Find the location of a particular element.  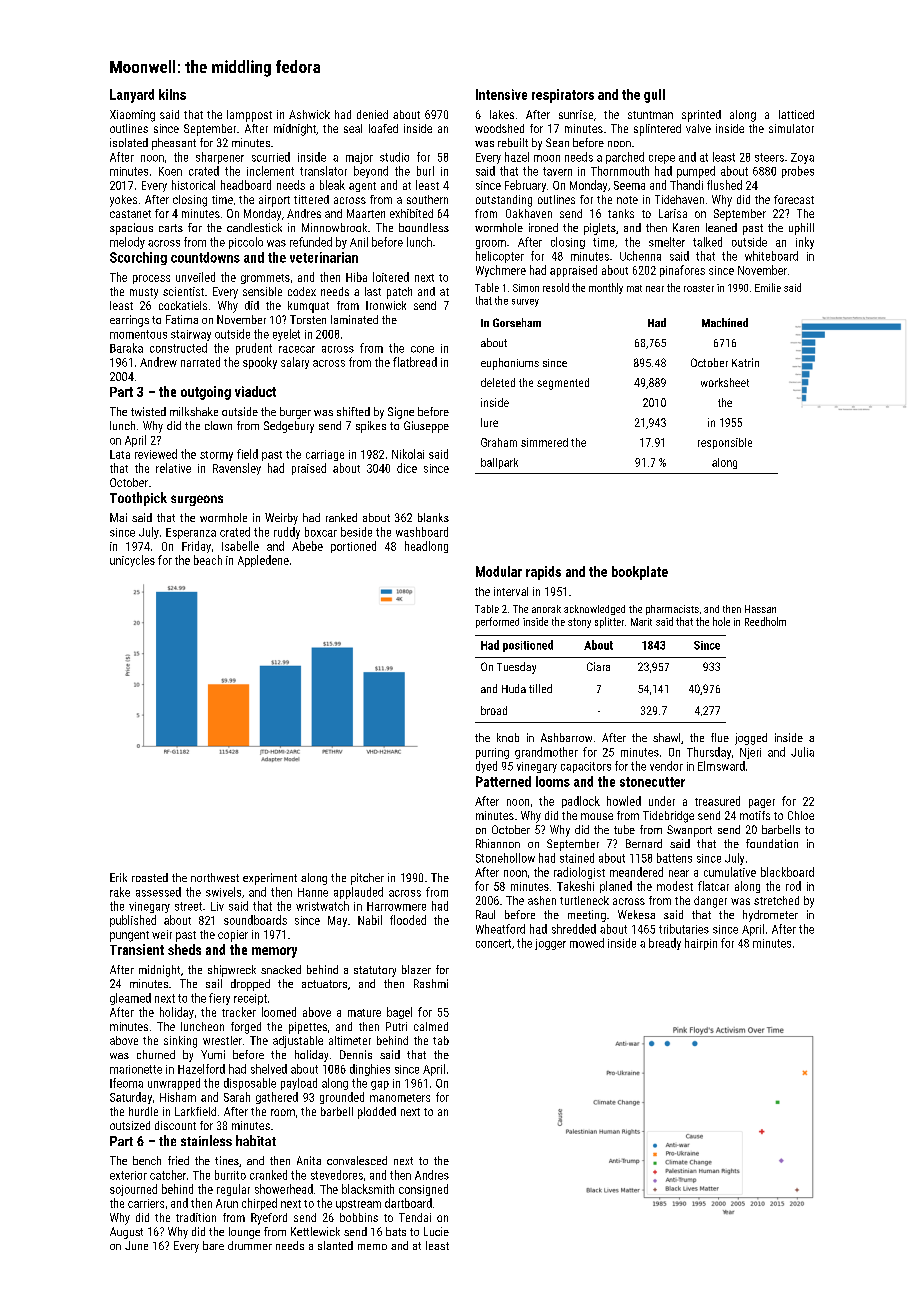

knob is located at coordinates (508, 737).
